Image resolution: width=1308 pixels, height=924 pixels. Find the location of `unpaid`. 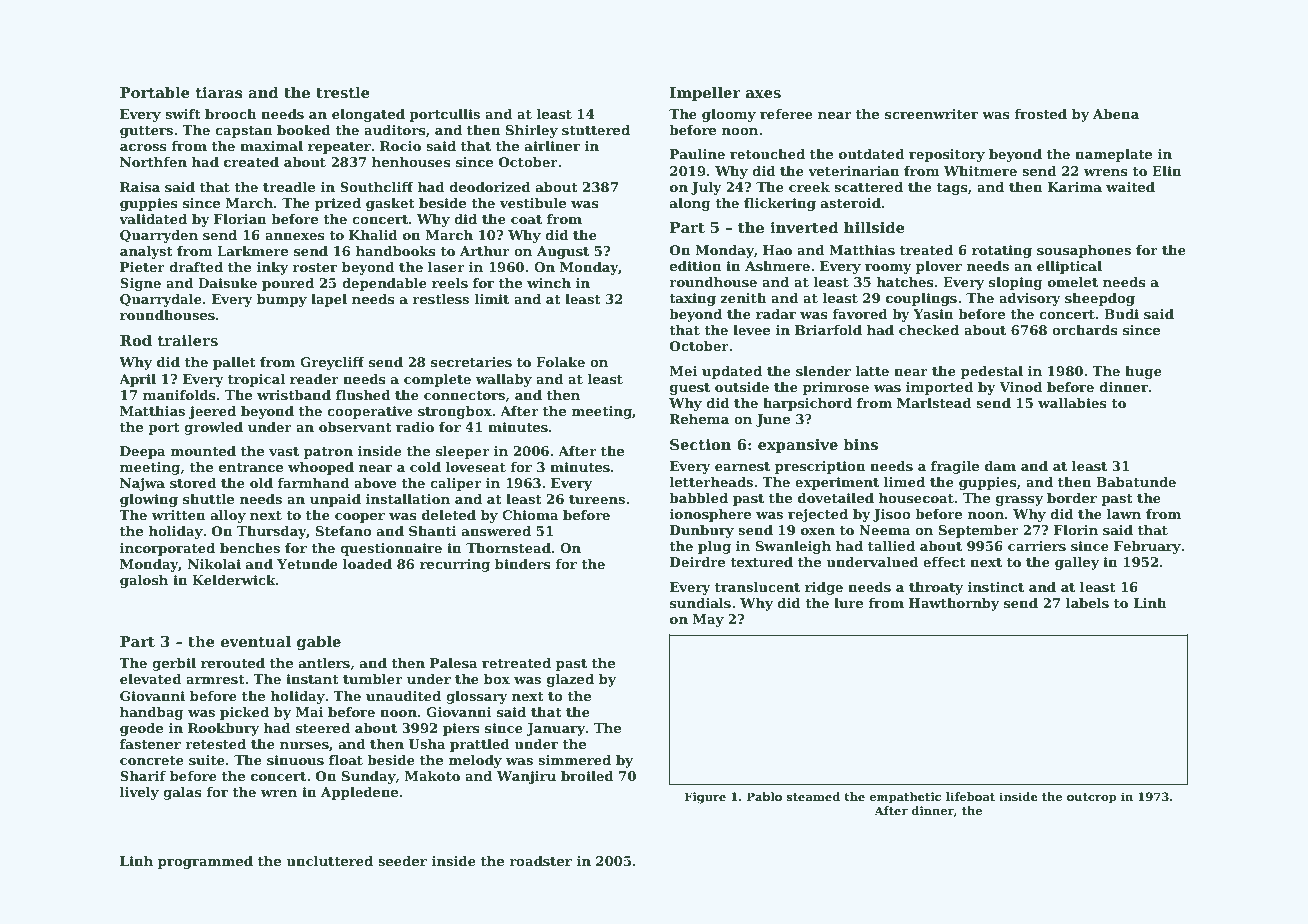

unpaid is located at coordinates (335, 500).
